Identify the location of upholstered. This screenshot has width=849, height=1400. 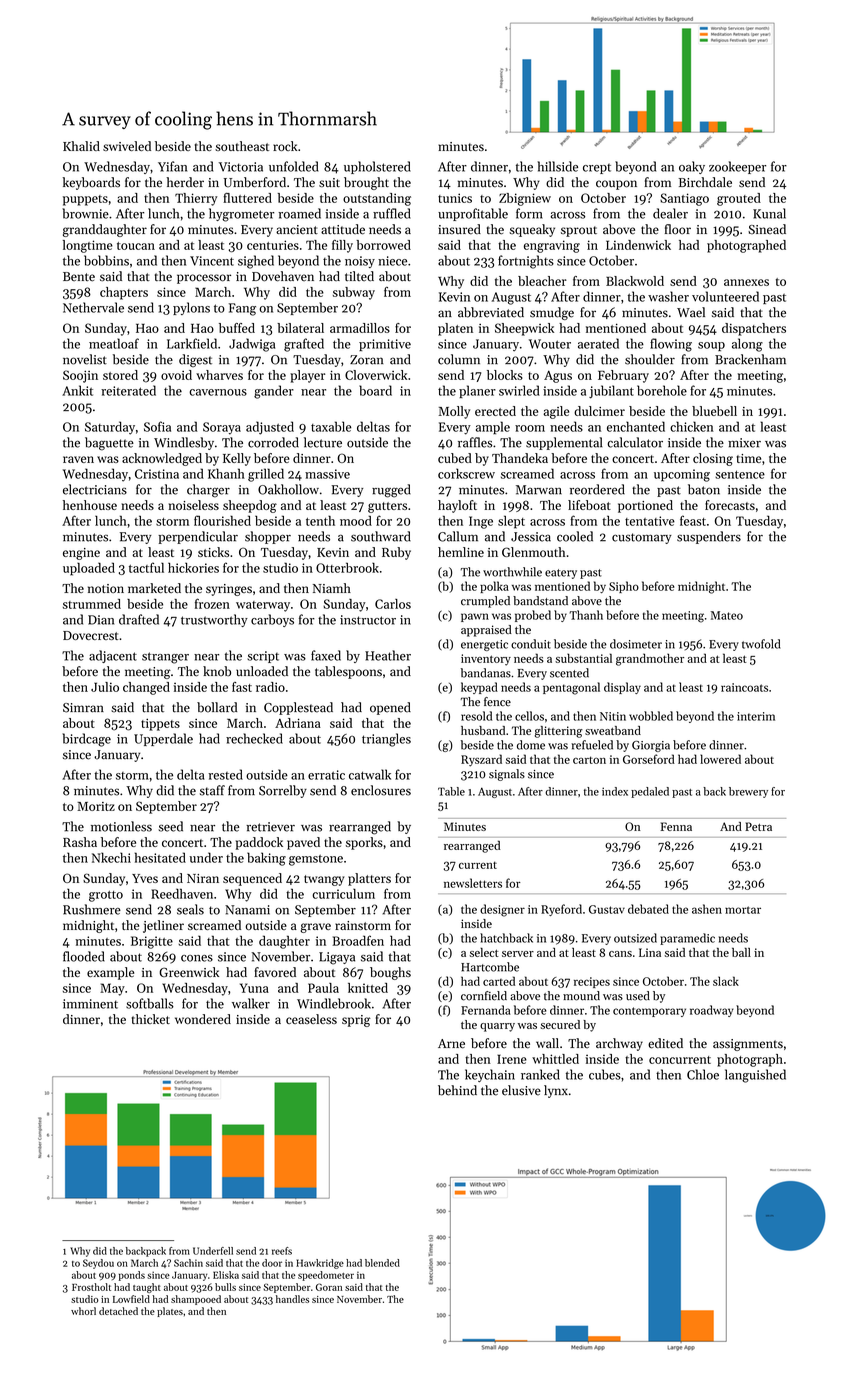
(377, 167).
